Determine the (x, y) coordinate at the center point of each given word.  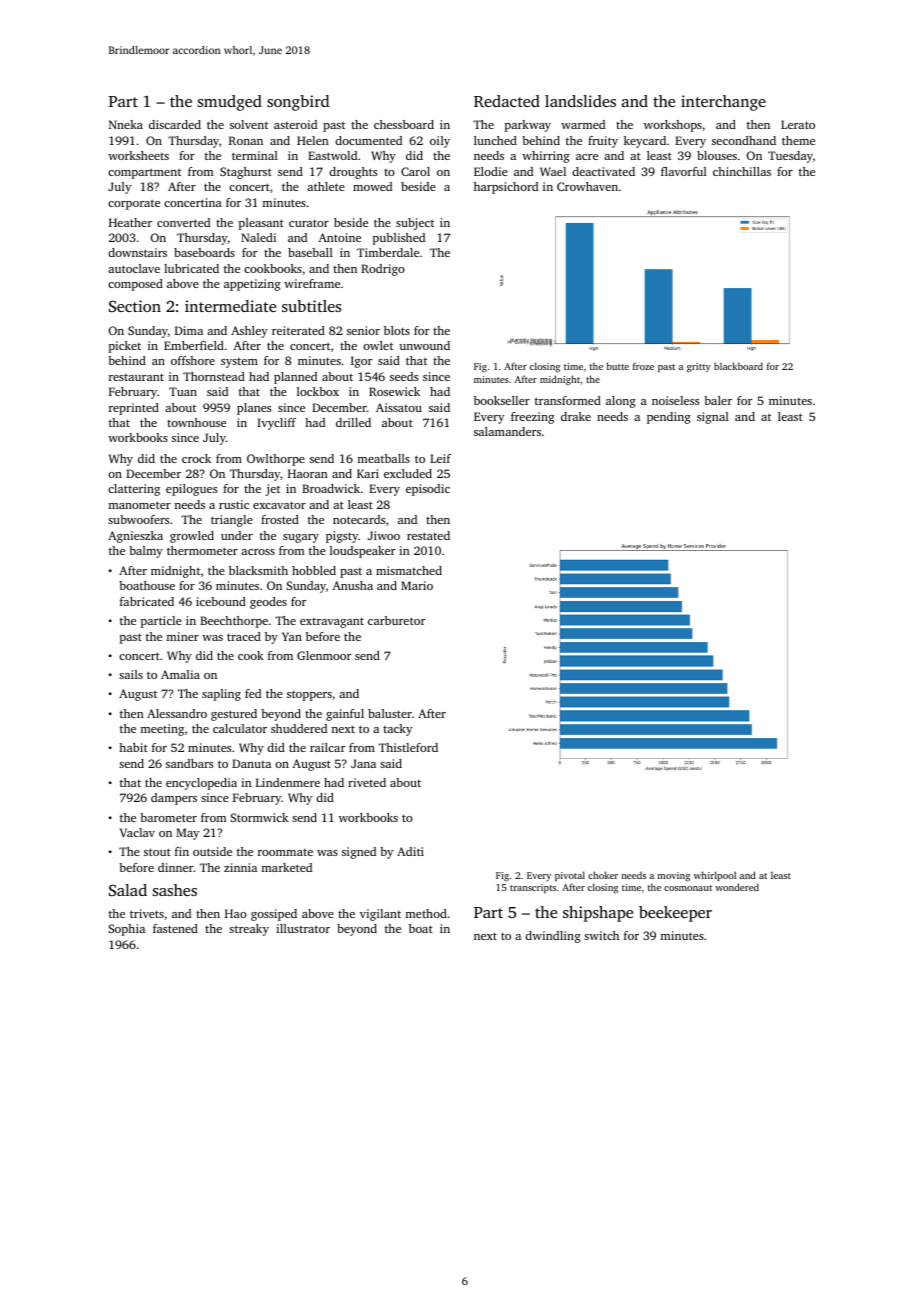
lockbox (318, 391)
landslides (580, 101)
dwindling (553, 937)
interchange (723, 103)
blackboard (738, 366)
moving (674, 877)
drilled (353, 422)
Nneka (126, 124)
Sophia (126, 930)
